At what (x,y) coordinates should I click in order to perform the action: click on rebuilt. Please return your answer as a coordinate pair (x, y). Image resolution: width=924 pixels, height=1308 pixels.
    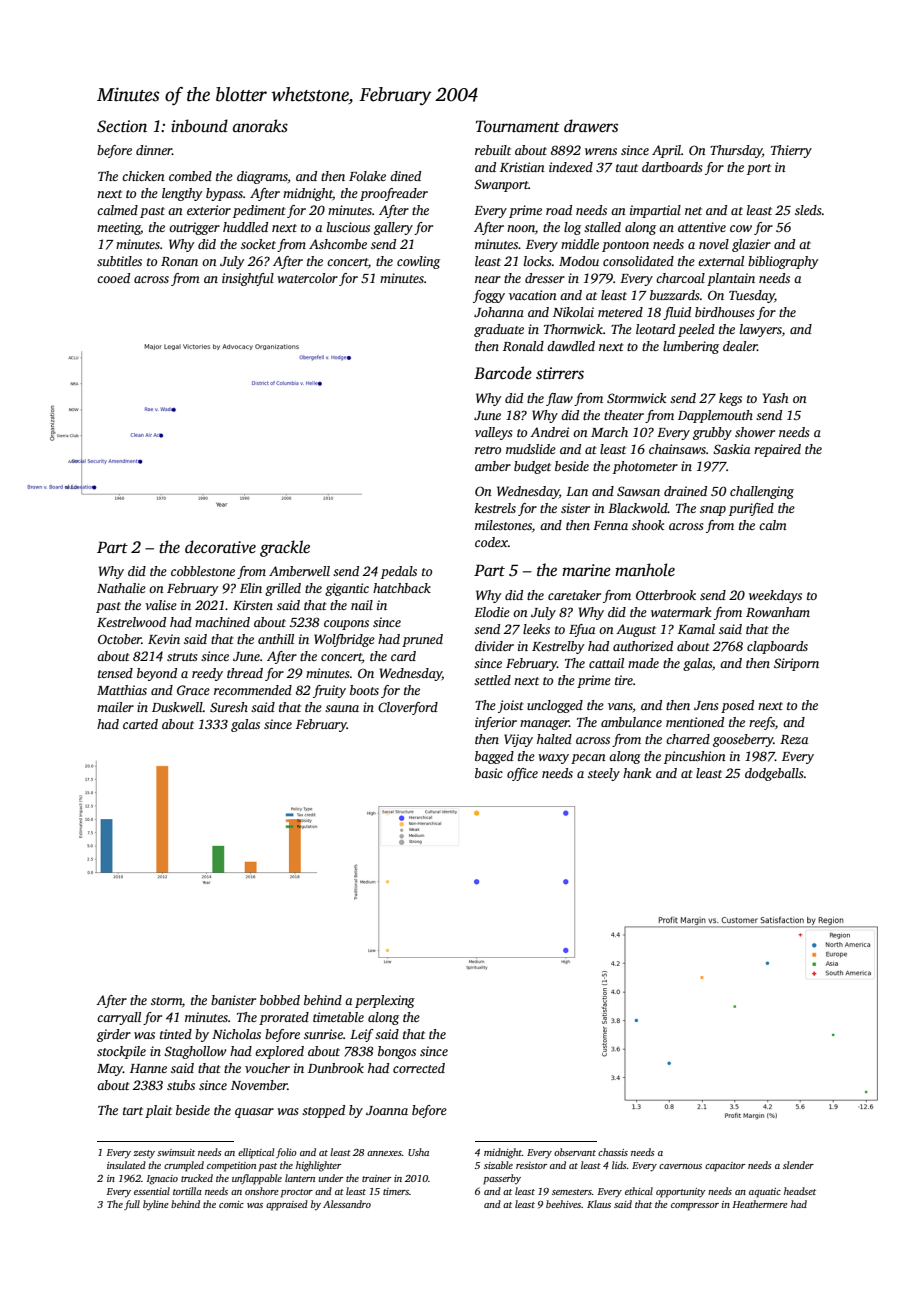
    Looking at the image, I should click on (493, 150).
